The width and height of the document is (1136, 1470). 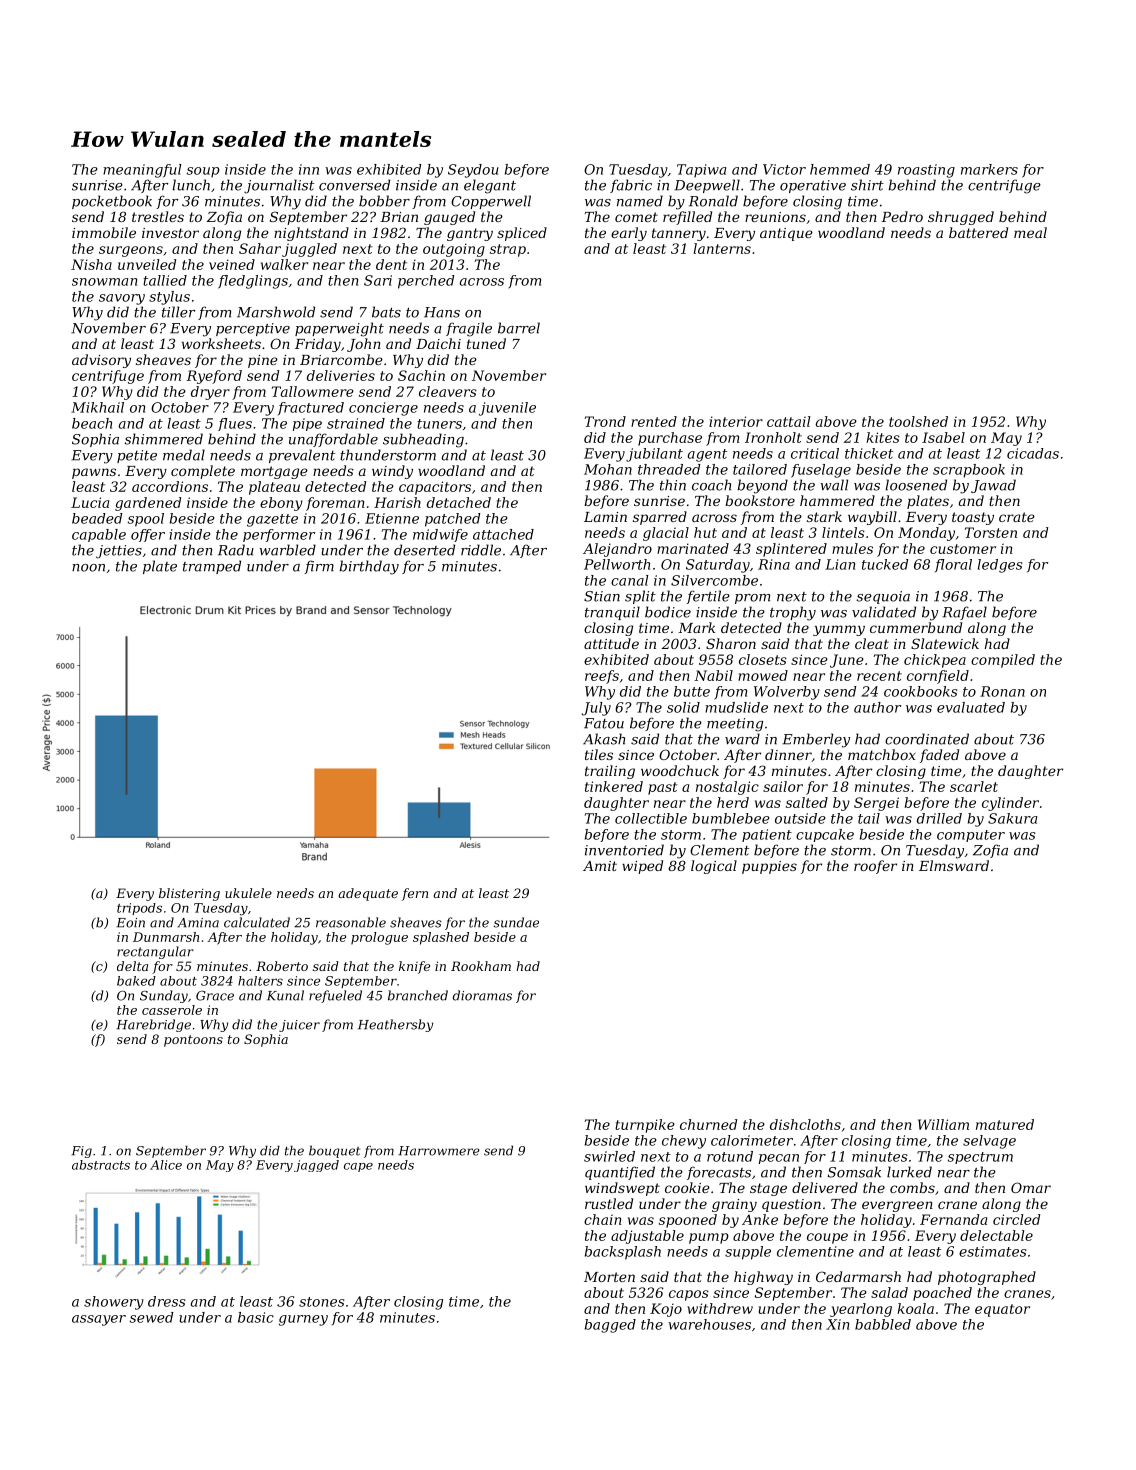 I want to click on rustled, so click(x=609, y=1203).
